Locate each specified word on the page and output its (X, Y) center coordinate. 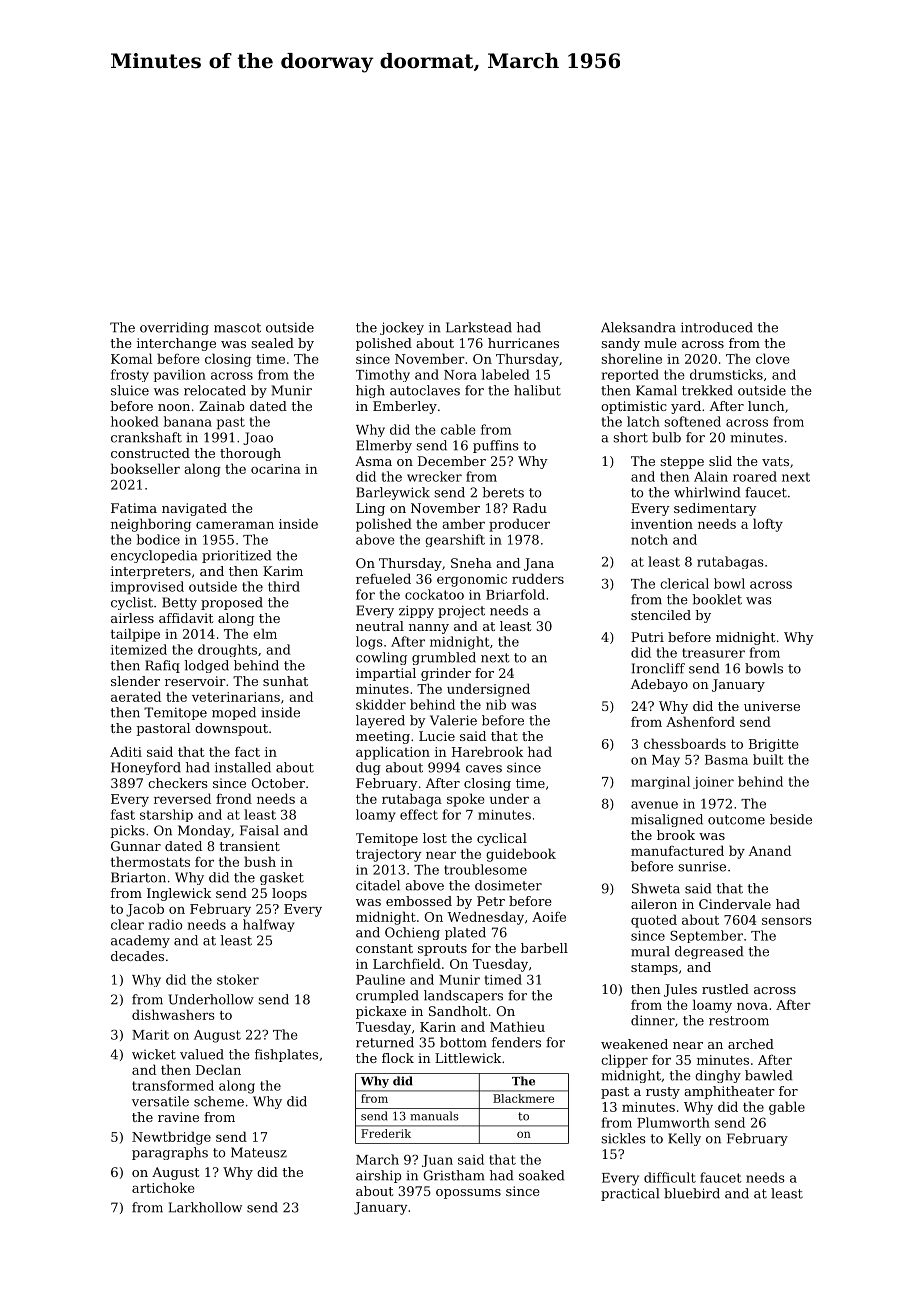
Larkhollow (205, 1207)
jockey (402, 328)
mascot (237, 328)
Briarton (138, 877)
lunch (766, 406)
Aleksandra (638, 327)
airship (378, 1176)
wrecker (434, 476)
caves (484, 769)
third (284, 586)
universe (772, 706)
